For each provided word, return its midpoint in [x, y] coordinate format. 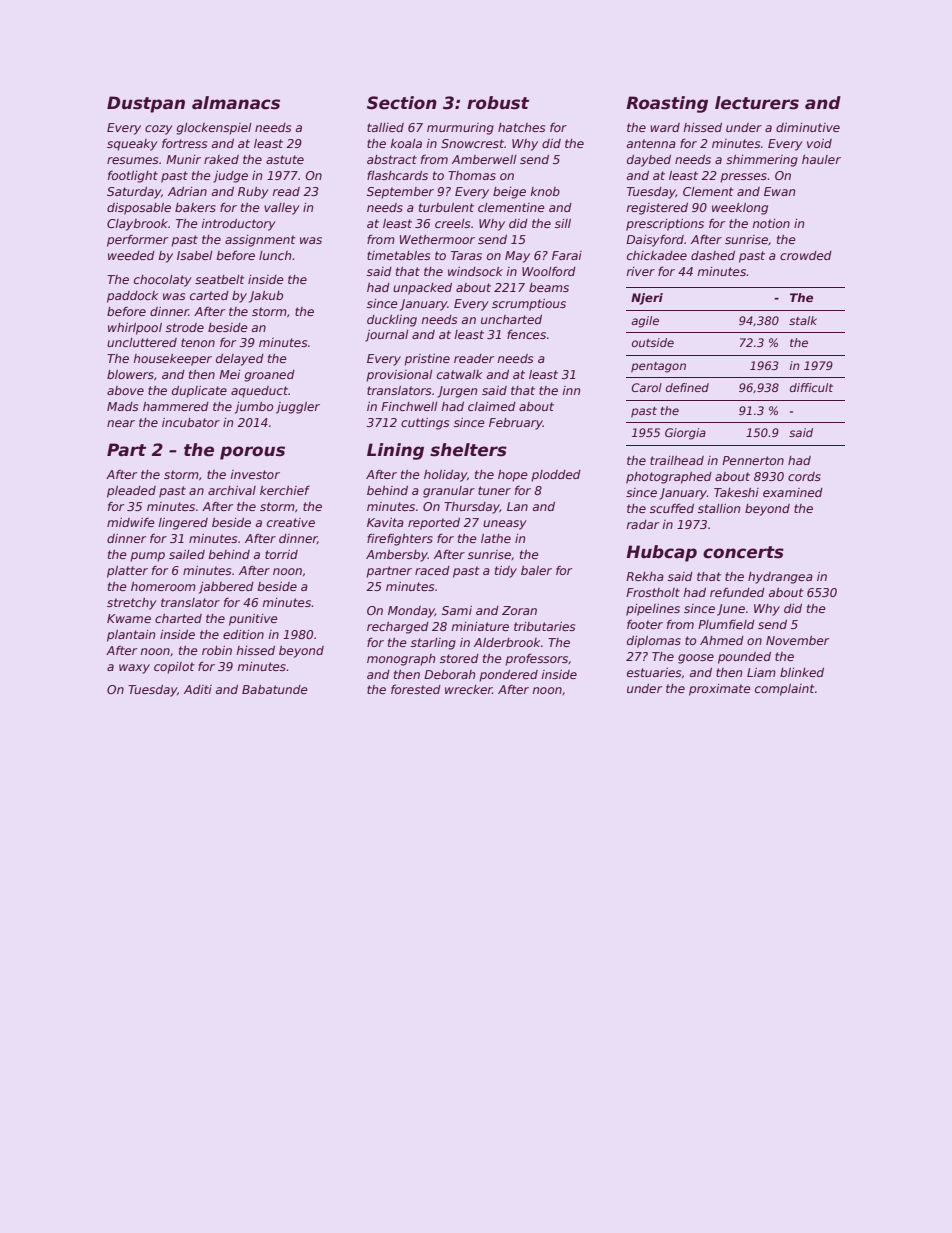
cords [804, 476]
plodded [556, 476]
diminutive [808, 127]
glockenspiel [214, 129]
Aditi [198, 689]
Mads [122, 406]
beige [509, 193]
